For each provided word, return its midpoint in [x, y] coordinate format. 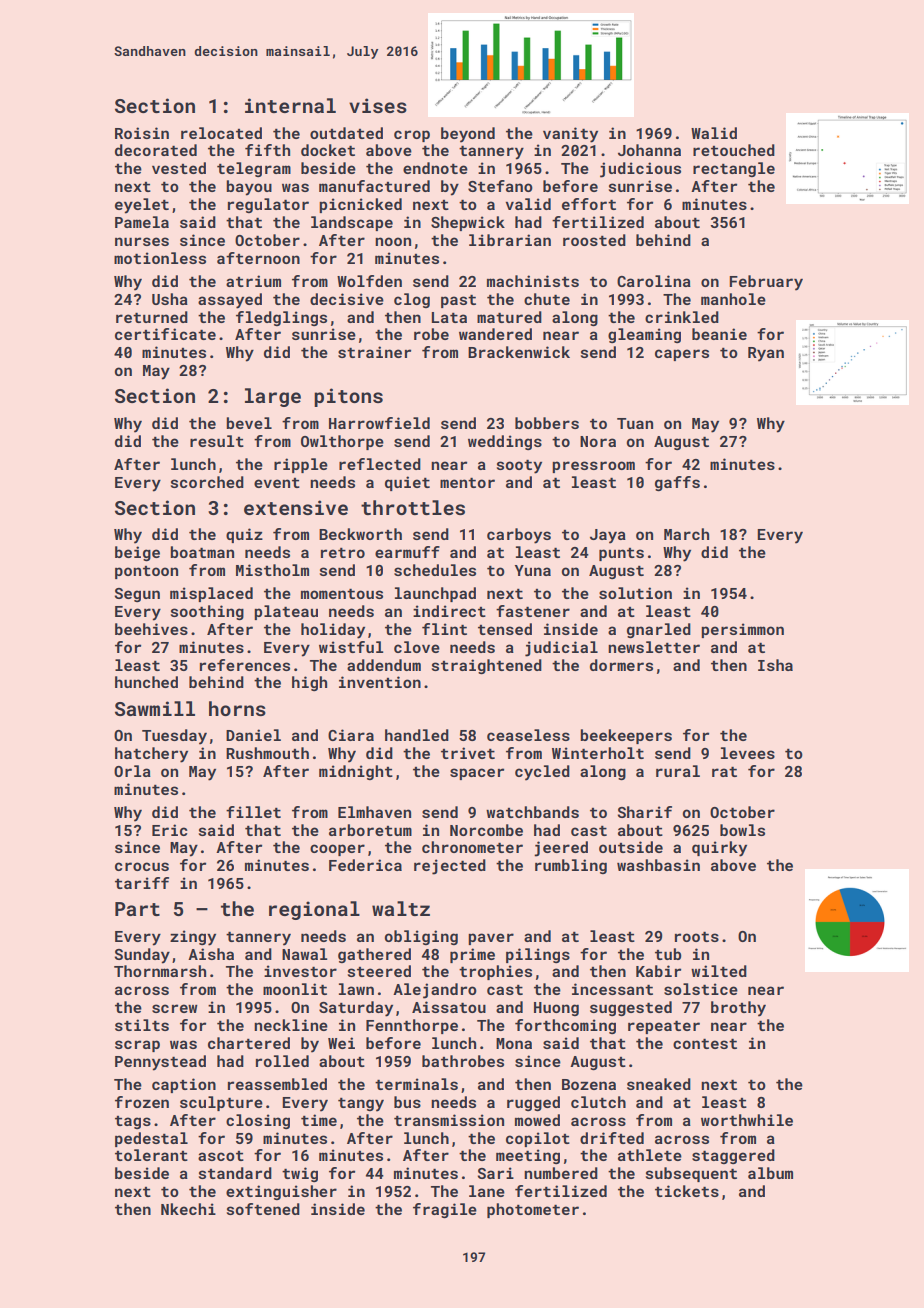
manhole [733, 299]
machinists [533, 281]
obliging [421, 937]
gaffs [677, 483]
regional [314, 910]
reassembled [277, 1084]
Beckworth [360, 534]
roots [697, 937]
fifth [267, 150]
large [273, 397]
